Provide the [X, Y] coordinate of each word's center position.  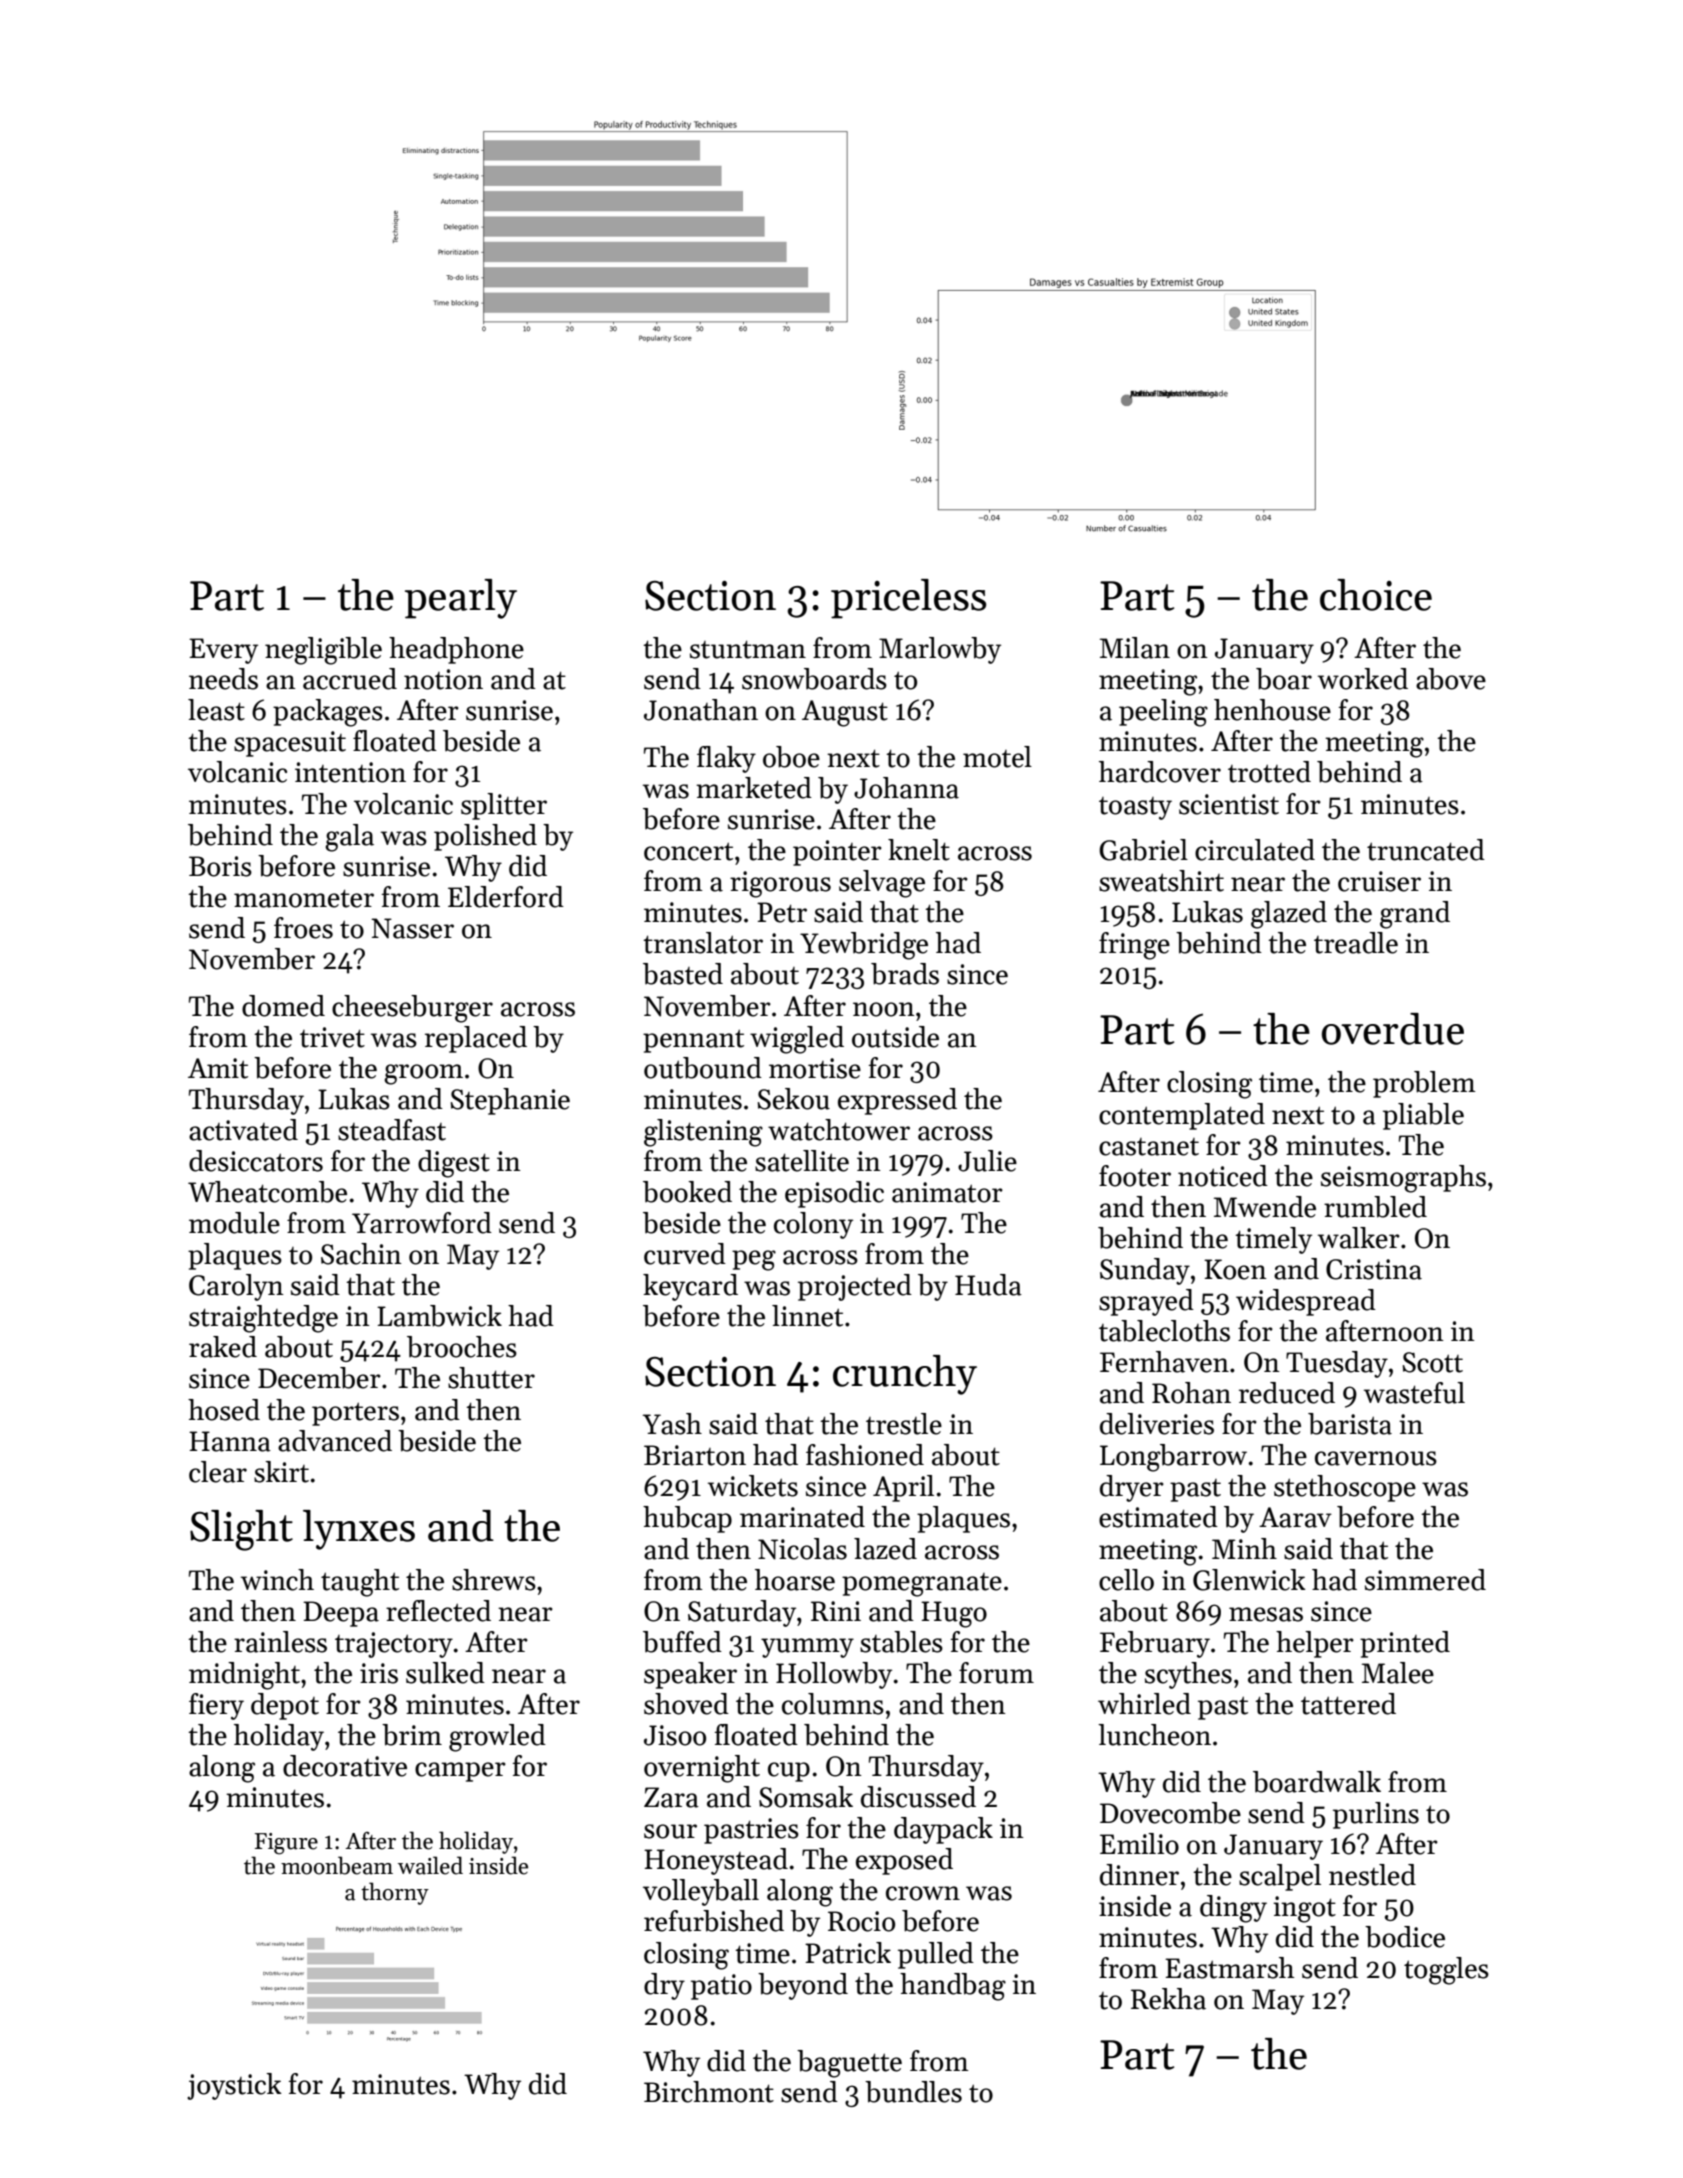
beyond [803, 1986]
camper [460, 1772]
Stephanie [510, 1101]
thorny [395, 1893]
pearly [461, 599]
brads [905, 974]
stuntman [748, 649]
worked [1363, 679]
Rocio [861, 1921]
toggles [1446, 1971]
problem [1424, 1084]
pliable [1423, 1116]
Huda [988, 1285]
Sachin [361, 1254]
